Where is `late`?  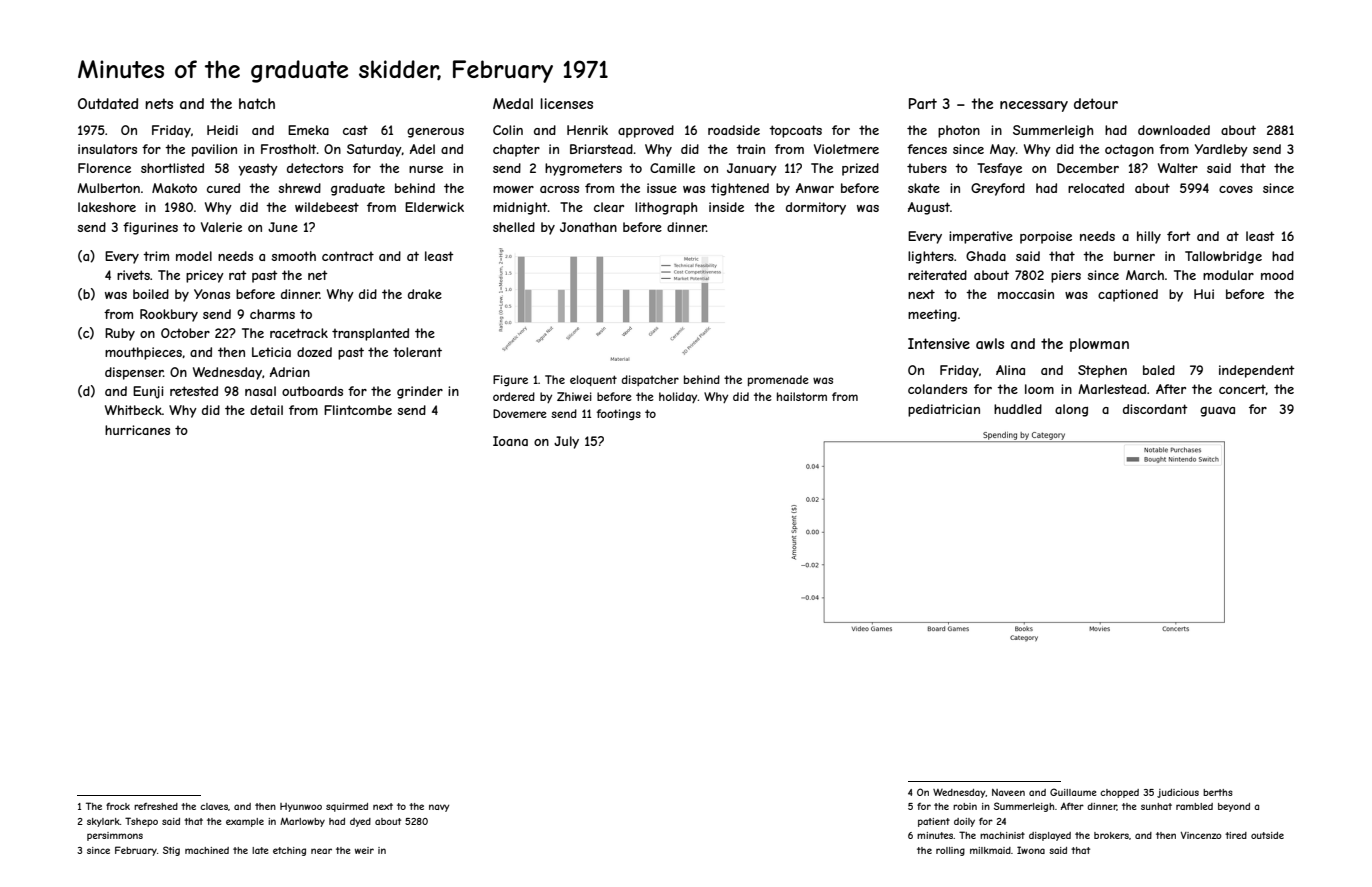 late is located at coordinates (260, 850).
